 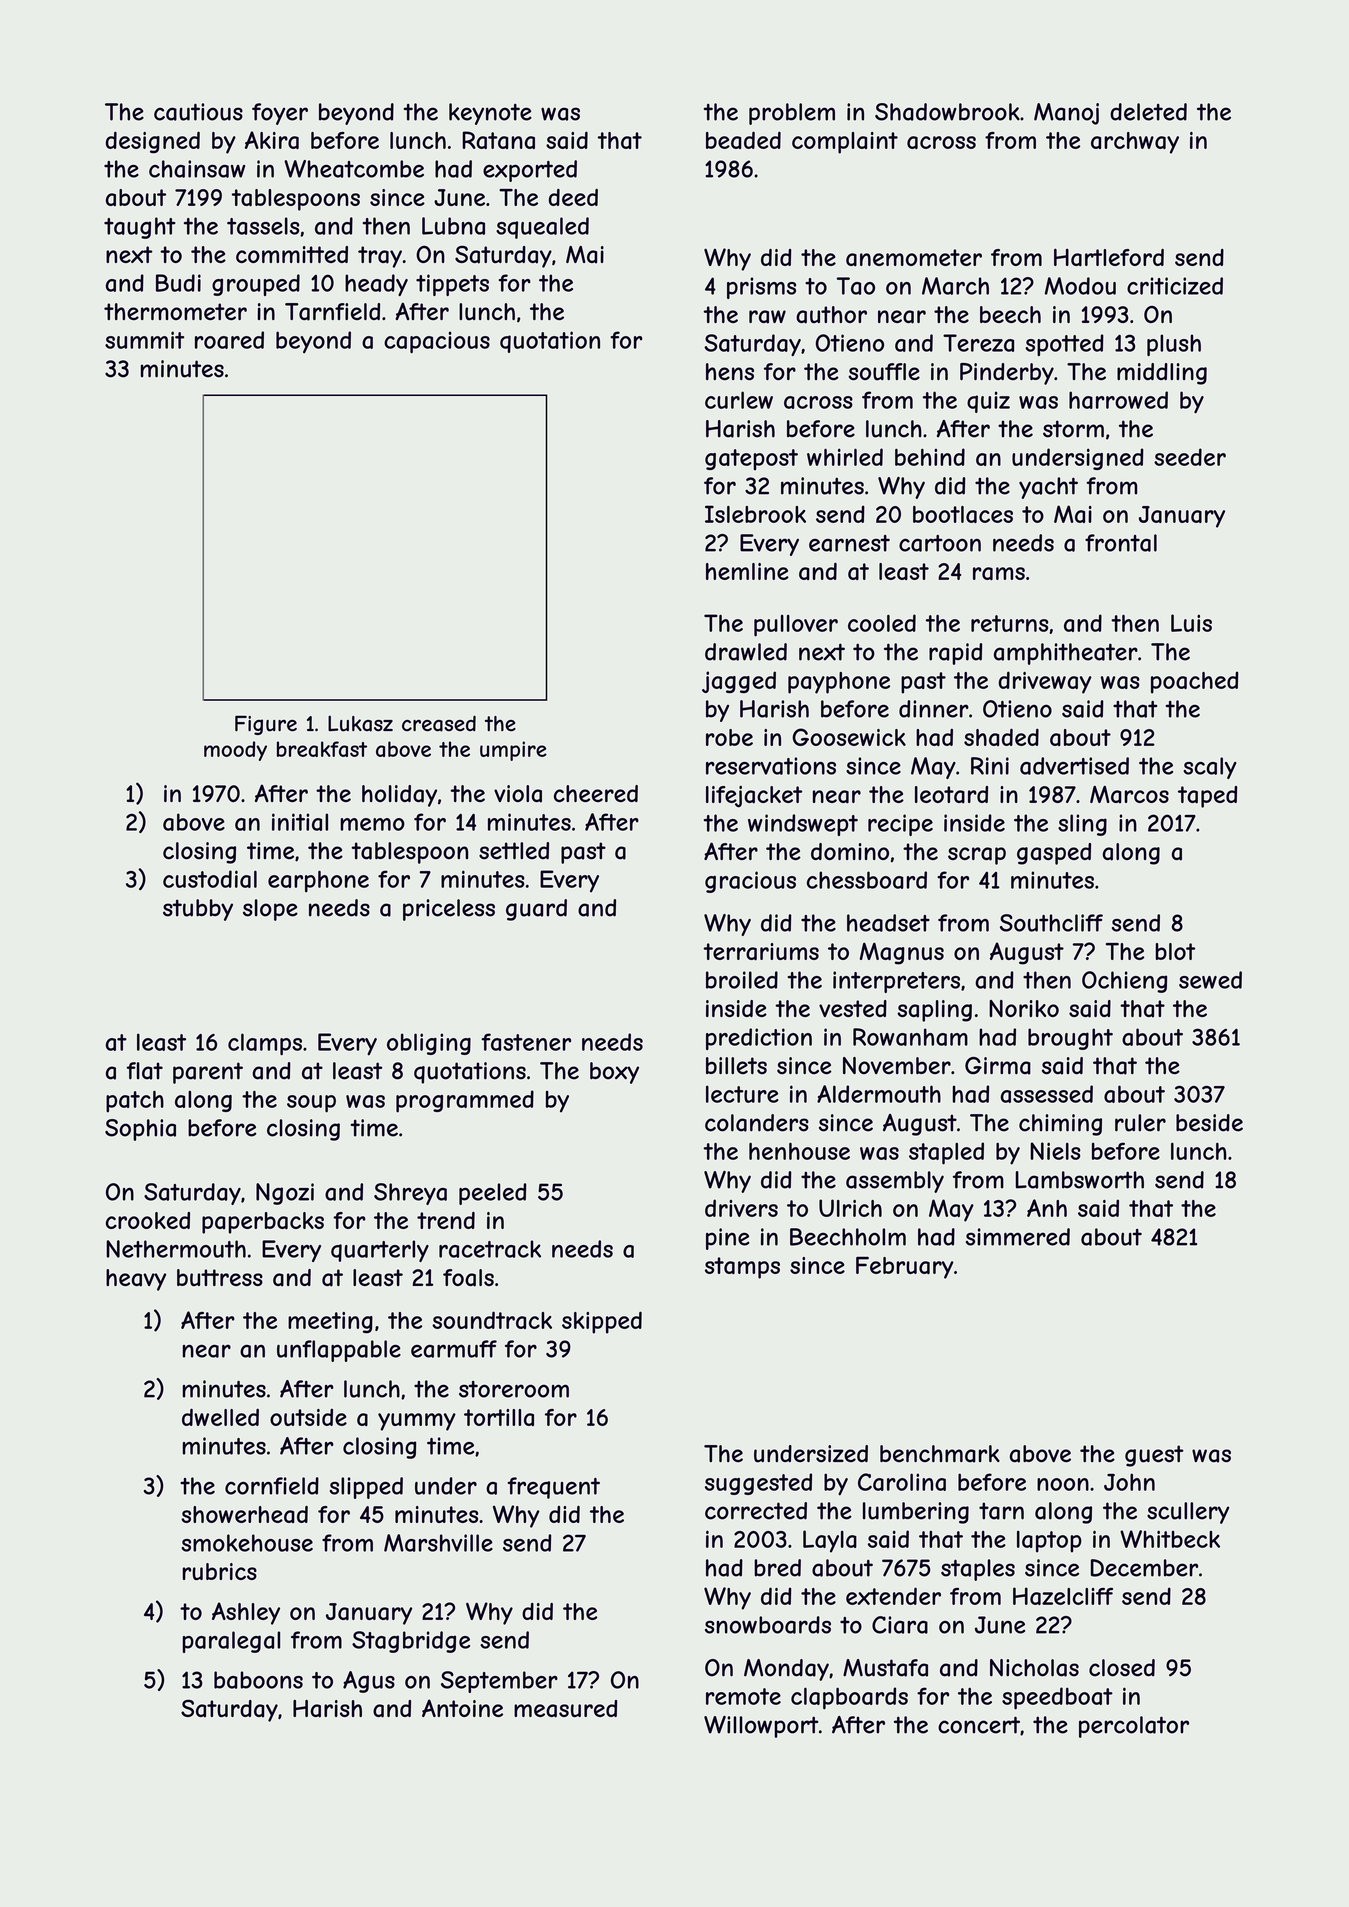 I want to click on Hartleford, so click(x=1109, y=257).
